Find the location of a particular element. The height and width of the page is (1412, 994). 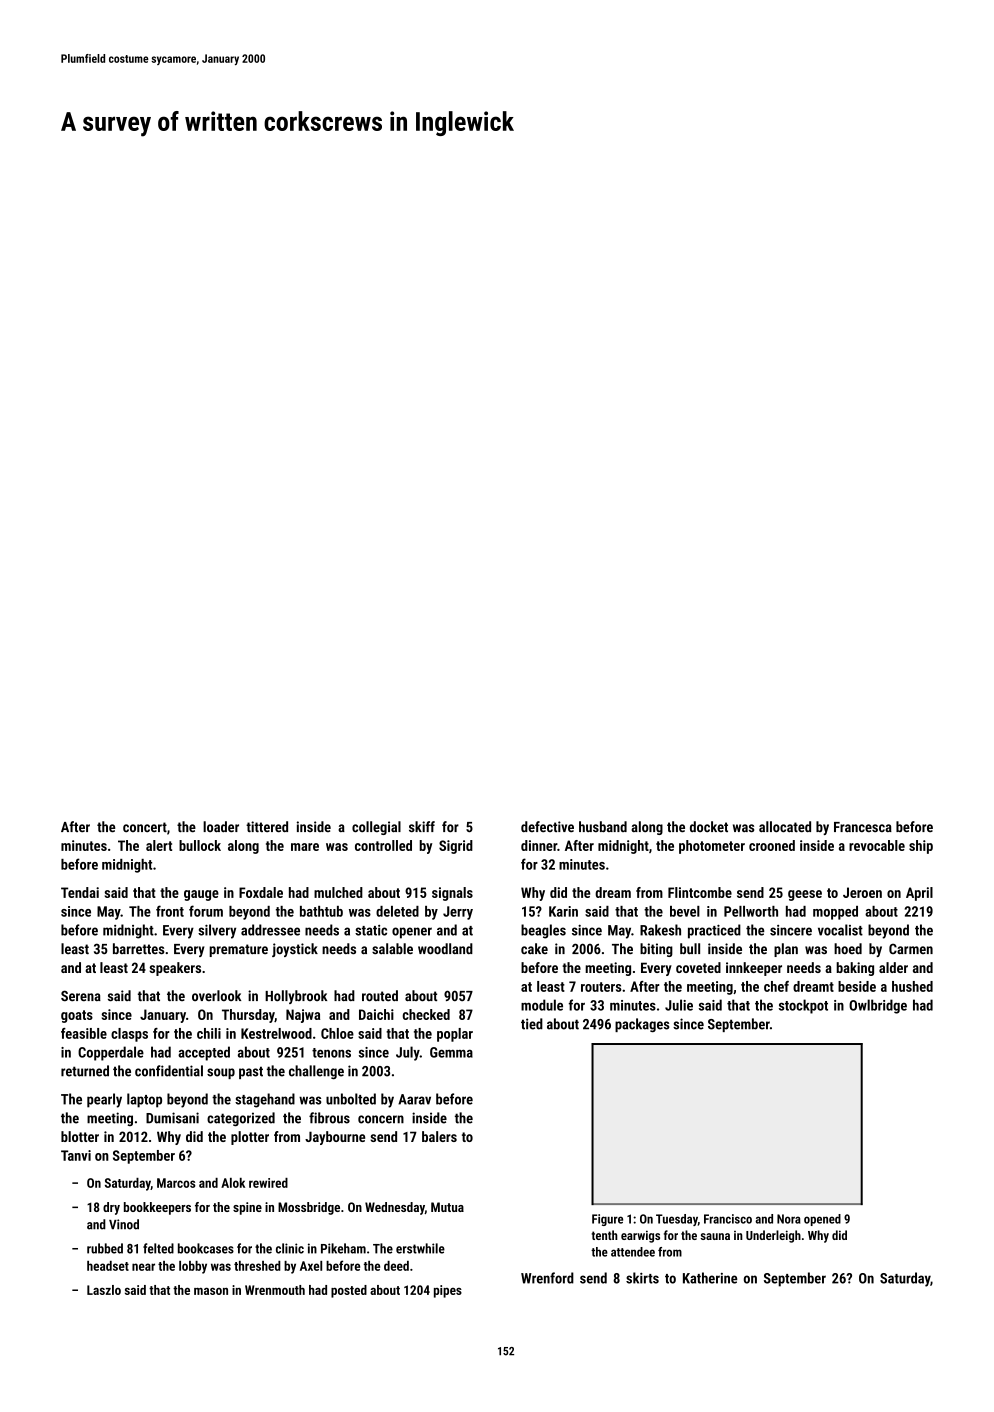

bathtub is located at coordinates (321, 911).
